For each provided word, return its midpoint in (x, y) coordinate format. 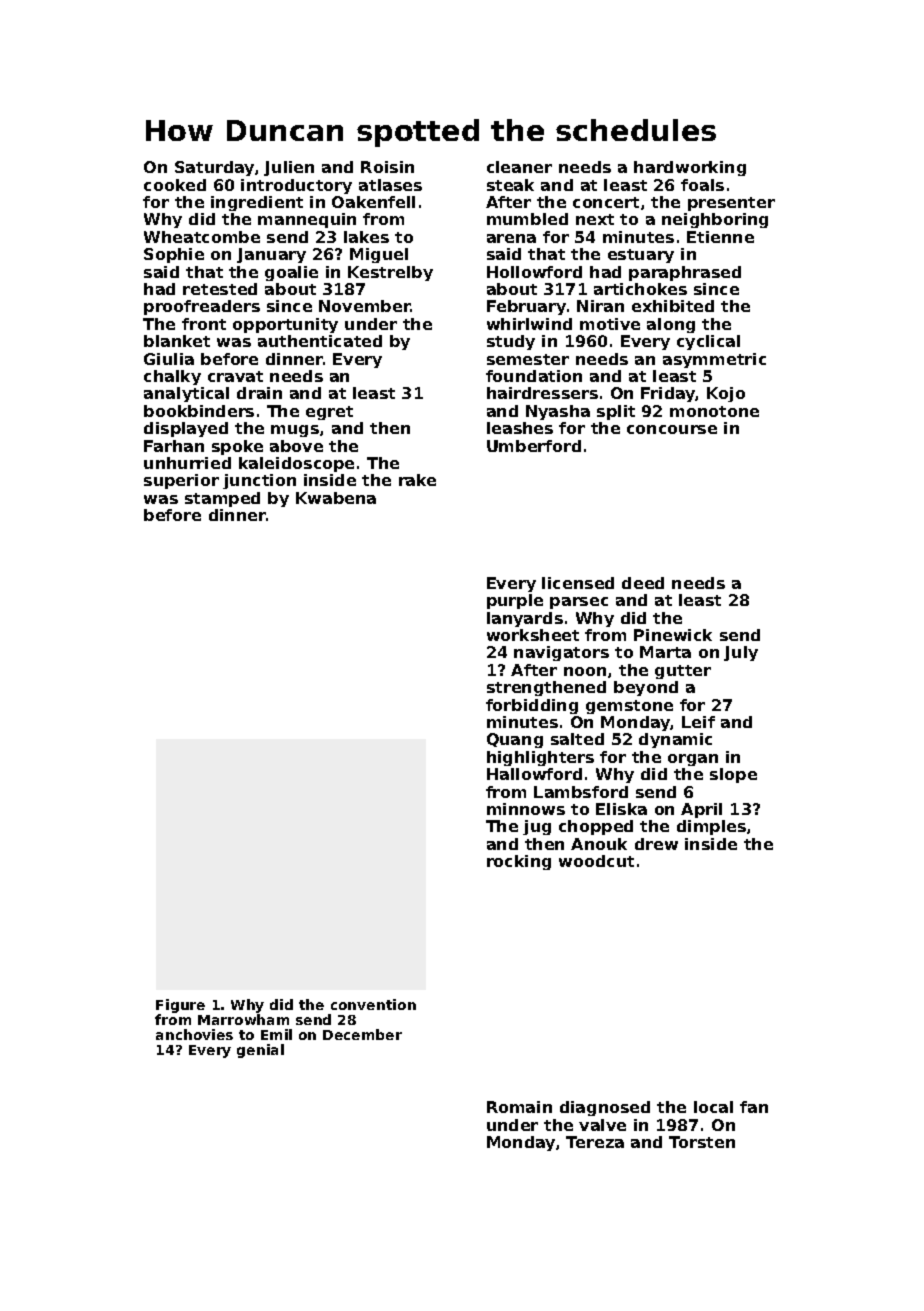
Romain (519, 1107)
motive (610, 324)
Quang (515, 740)
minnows (526, 809)
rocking (519, 862)
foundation (534, 376)
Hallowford (534, 774)
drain (259, 393)
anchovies (194, 1034)
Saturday (214, 168)
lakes (366, 237)
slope (733, 775)
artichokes (640, 289)
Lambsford (581, 792)
